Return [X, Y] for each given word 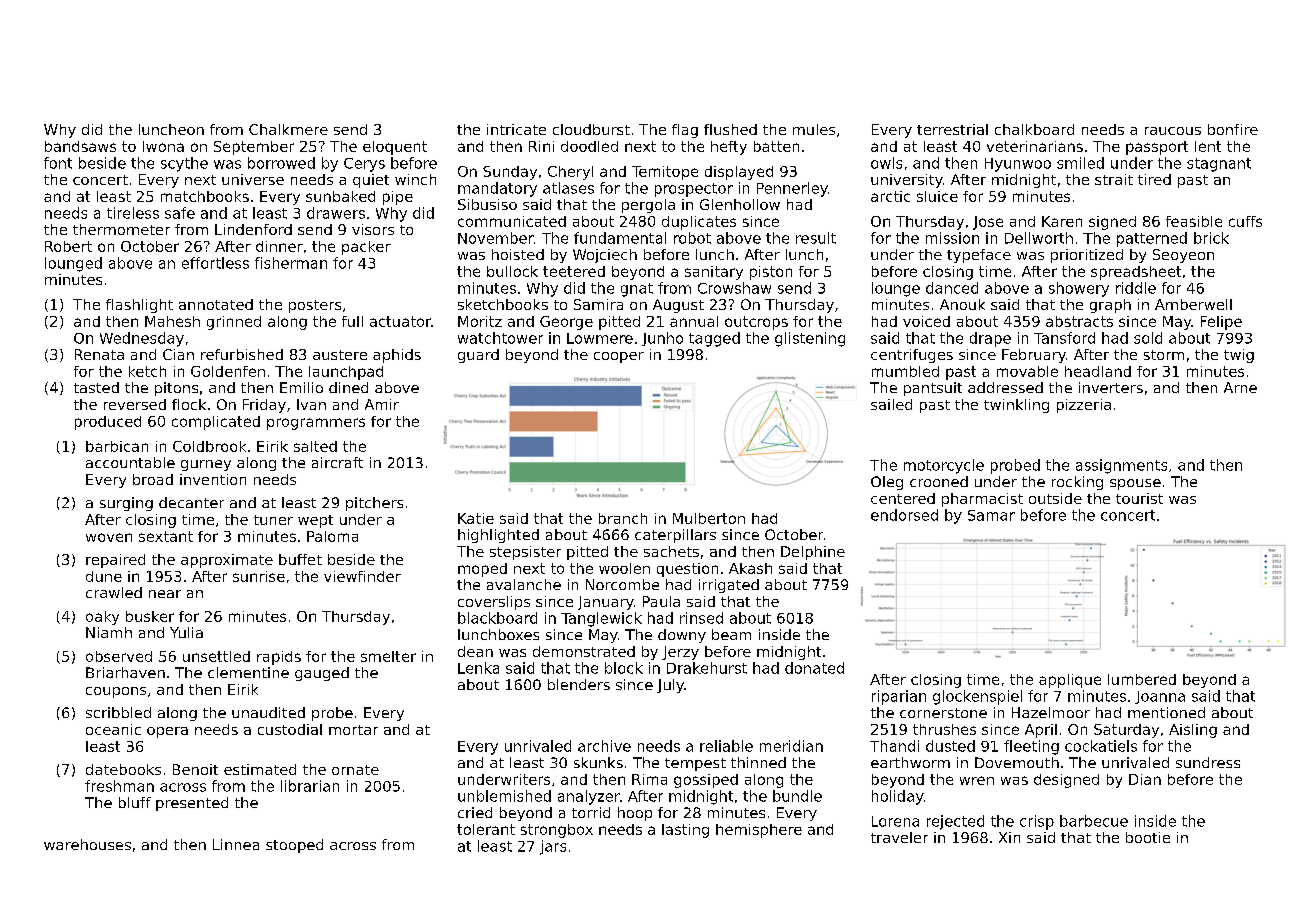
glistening [810, 339]
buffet [300, 559]
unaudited [268, 712]
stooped [294, 846]
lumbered [1142, 679]
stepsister [525, 553]
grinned [234, 323]
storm [1164, 355]
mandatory [497, 189]
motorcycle [944, 466]
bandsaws [80, 146]
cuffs [1245, 221]
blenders [579, 684]
